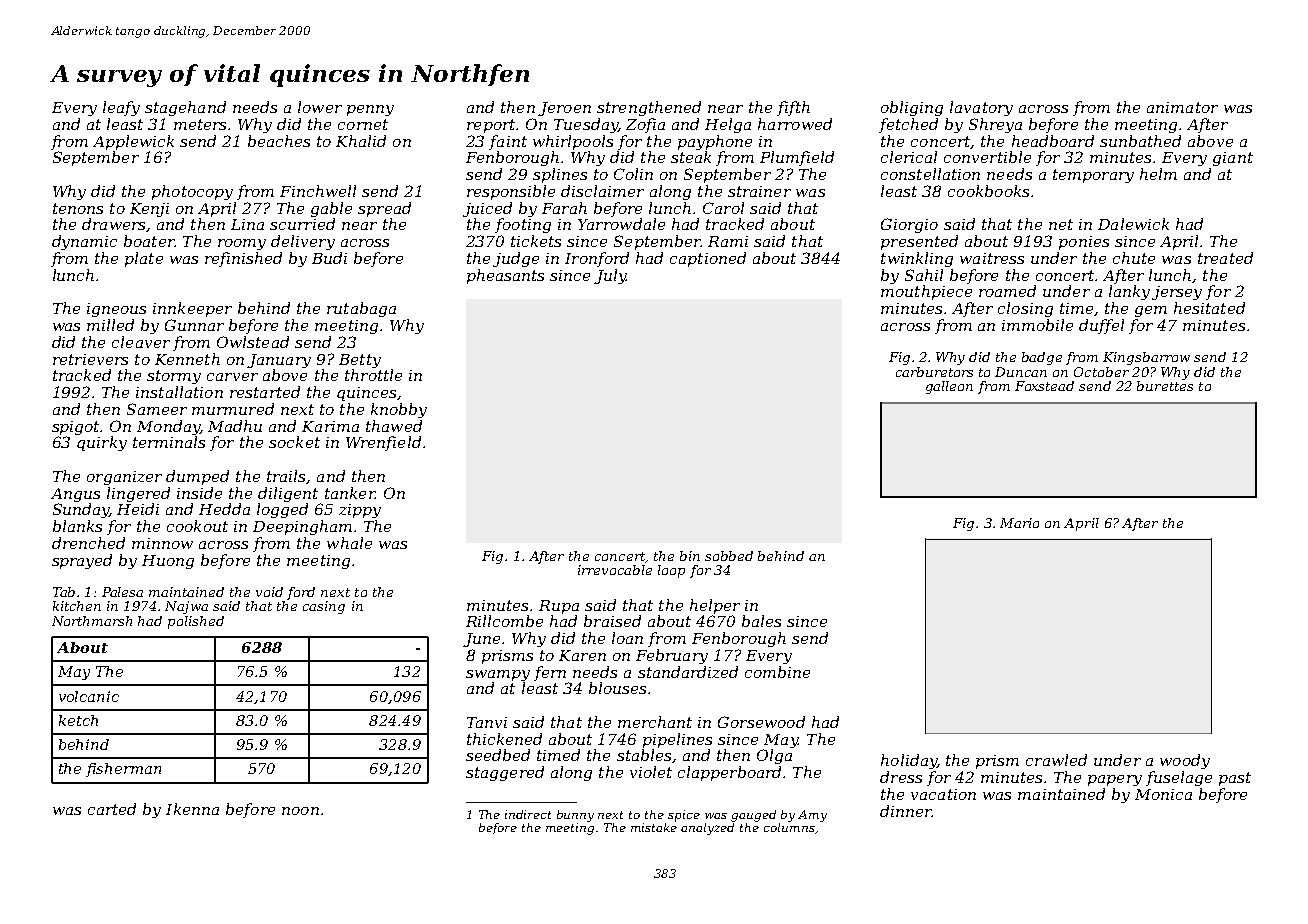 Image resolution: width=1308 pixels, height=924 pixels. What do you see at coordinates (361, 309) in the page?
I see `rutabaga` at bounding box center [361, 309].
